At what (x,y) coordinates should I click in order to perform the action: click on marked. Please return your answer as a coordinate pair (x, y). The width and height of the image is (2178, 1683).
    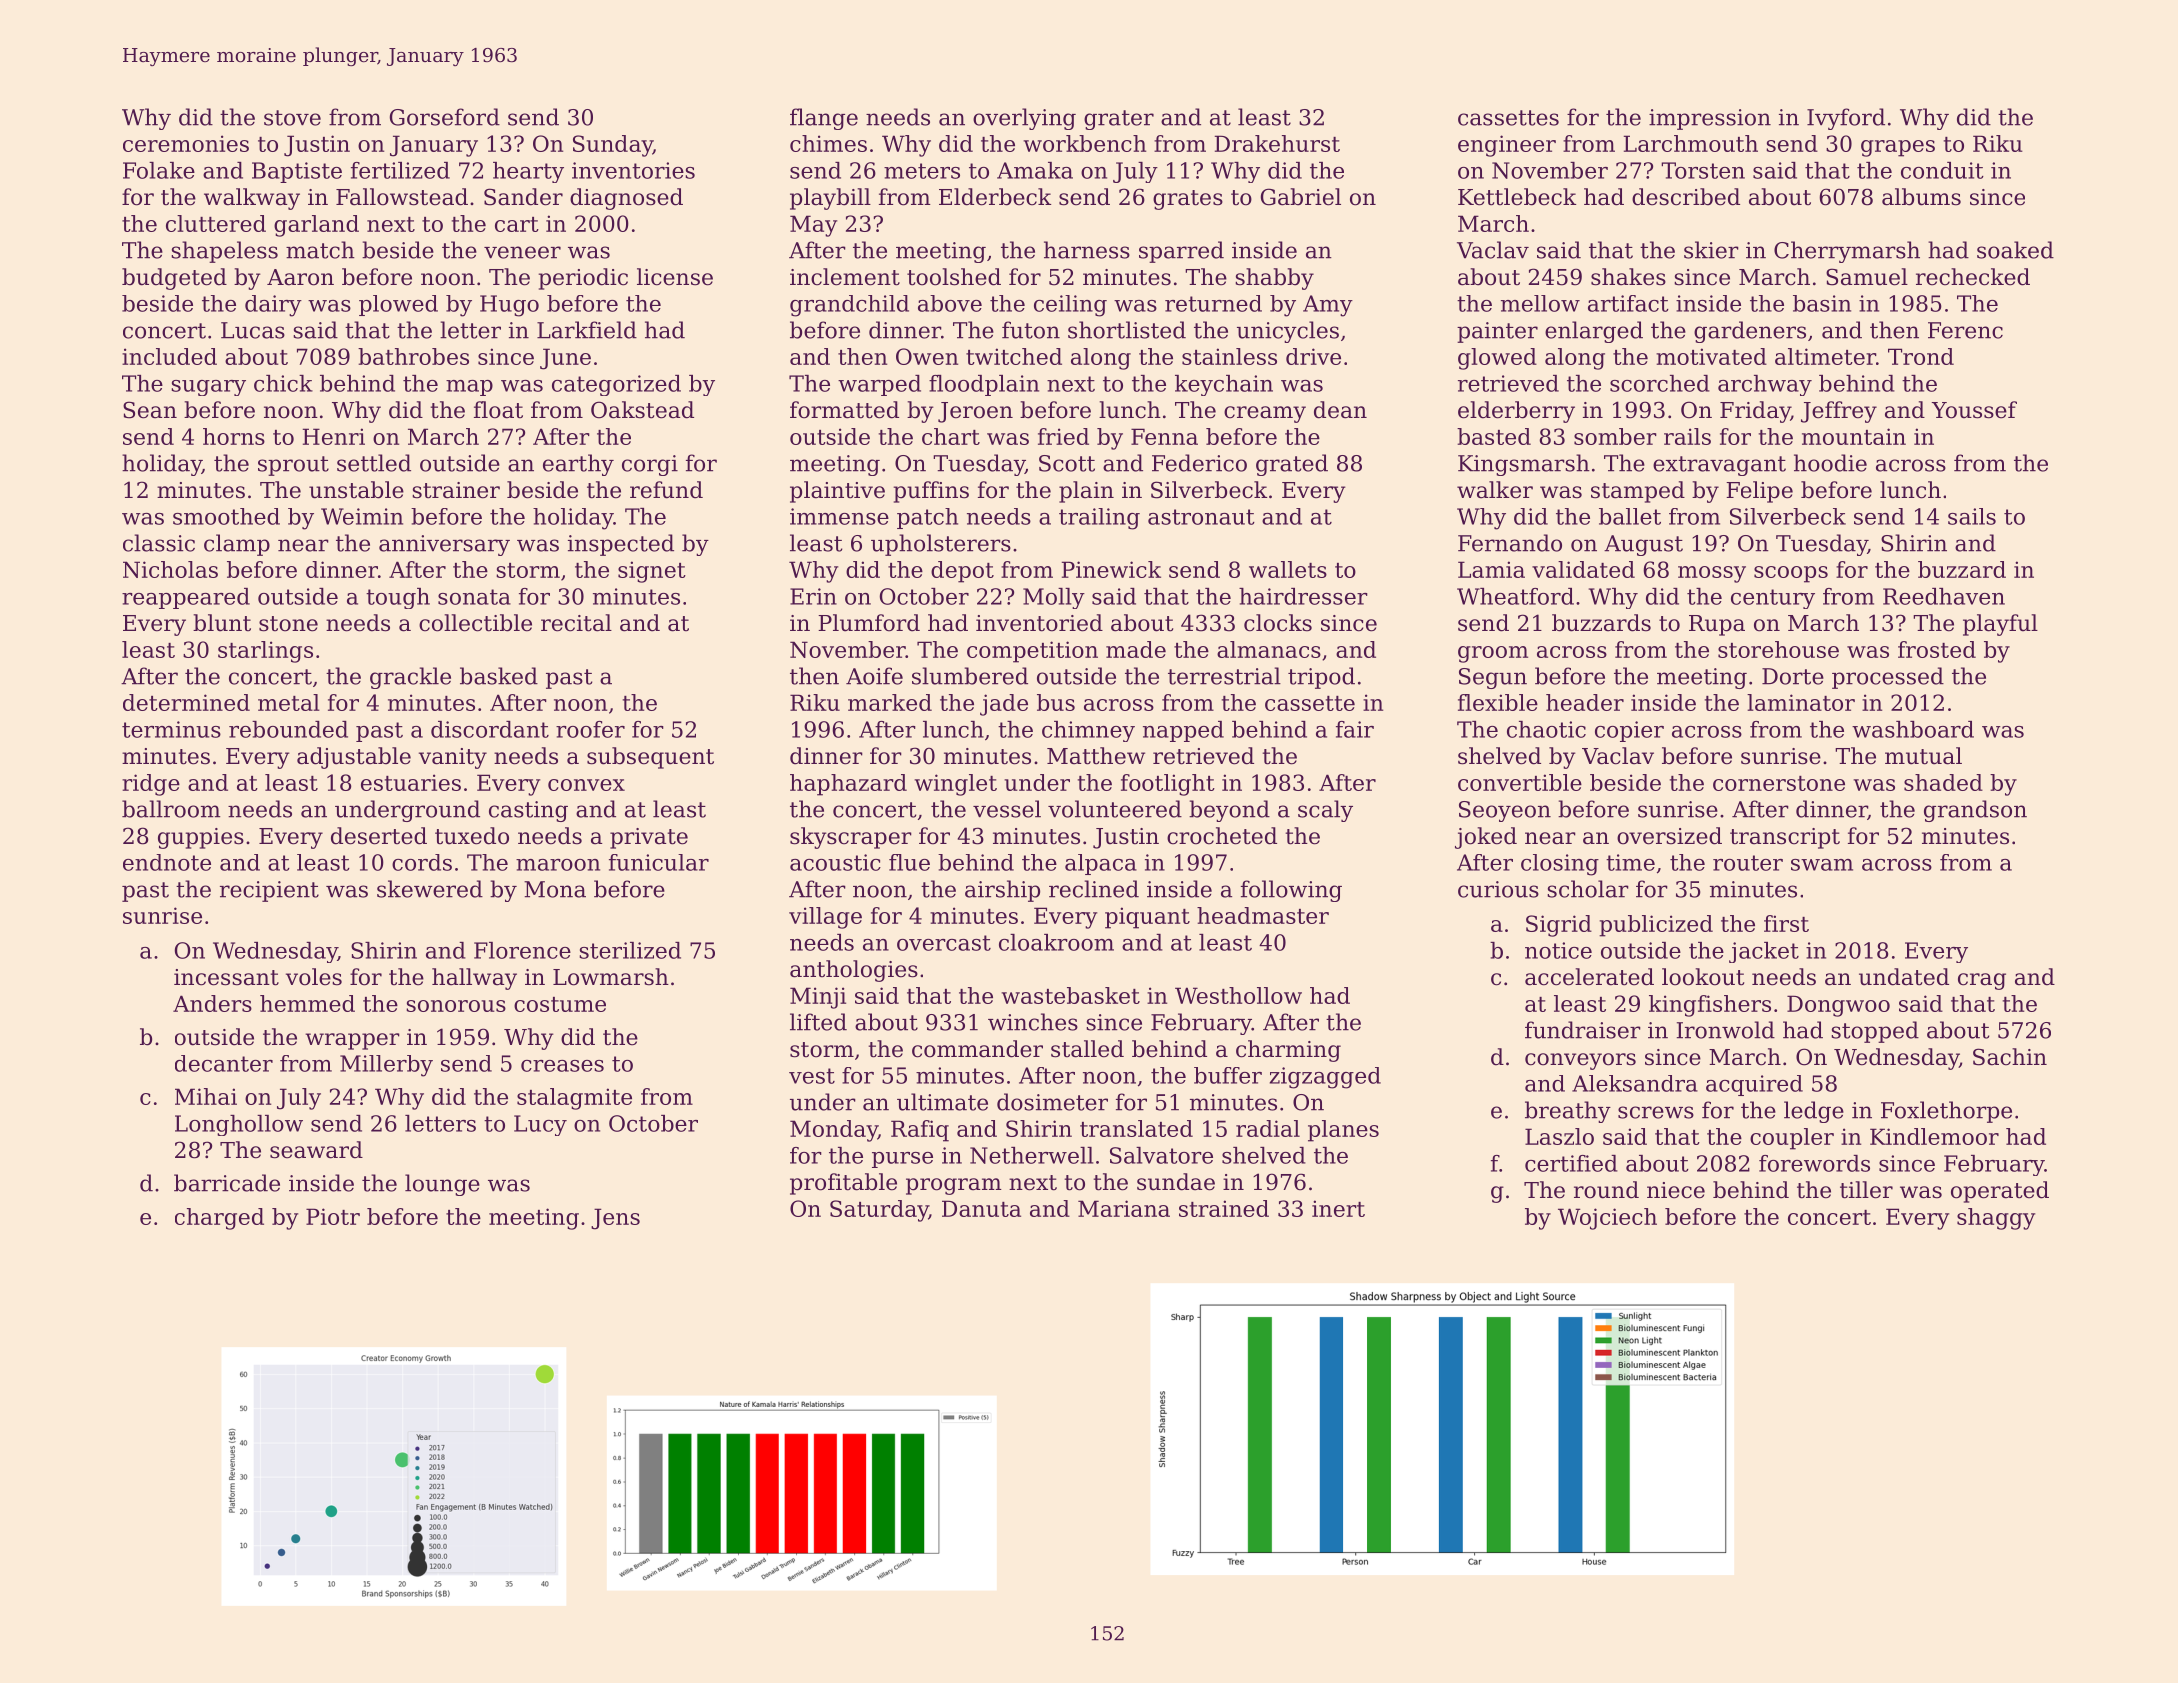
    Looking at the image, I should click on (890, 702).
